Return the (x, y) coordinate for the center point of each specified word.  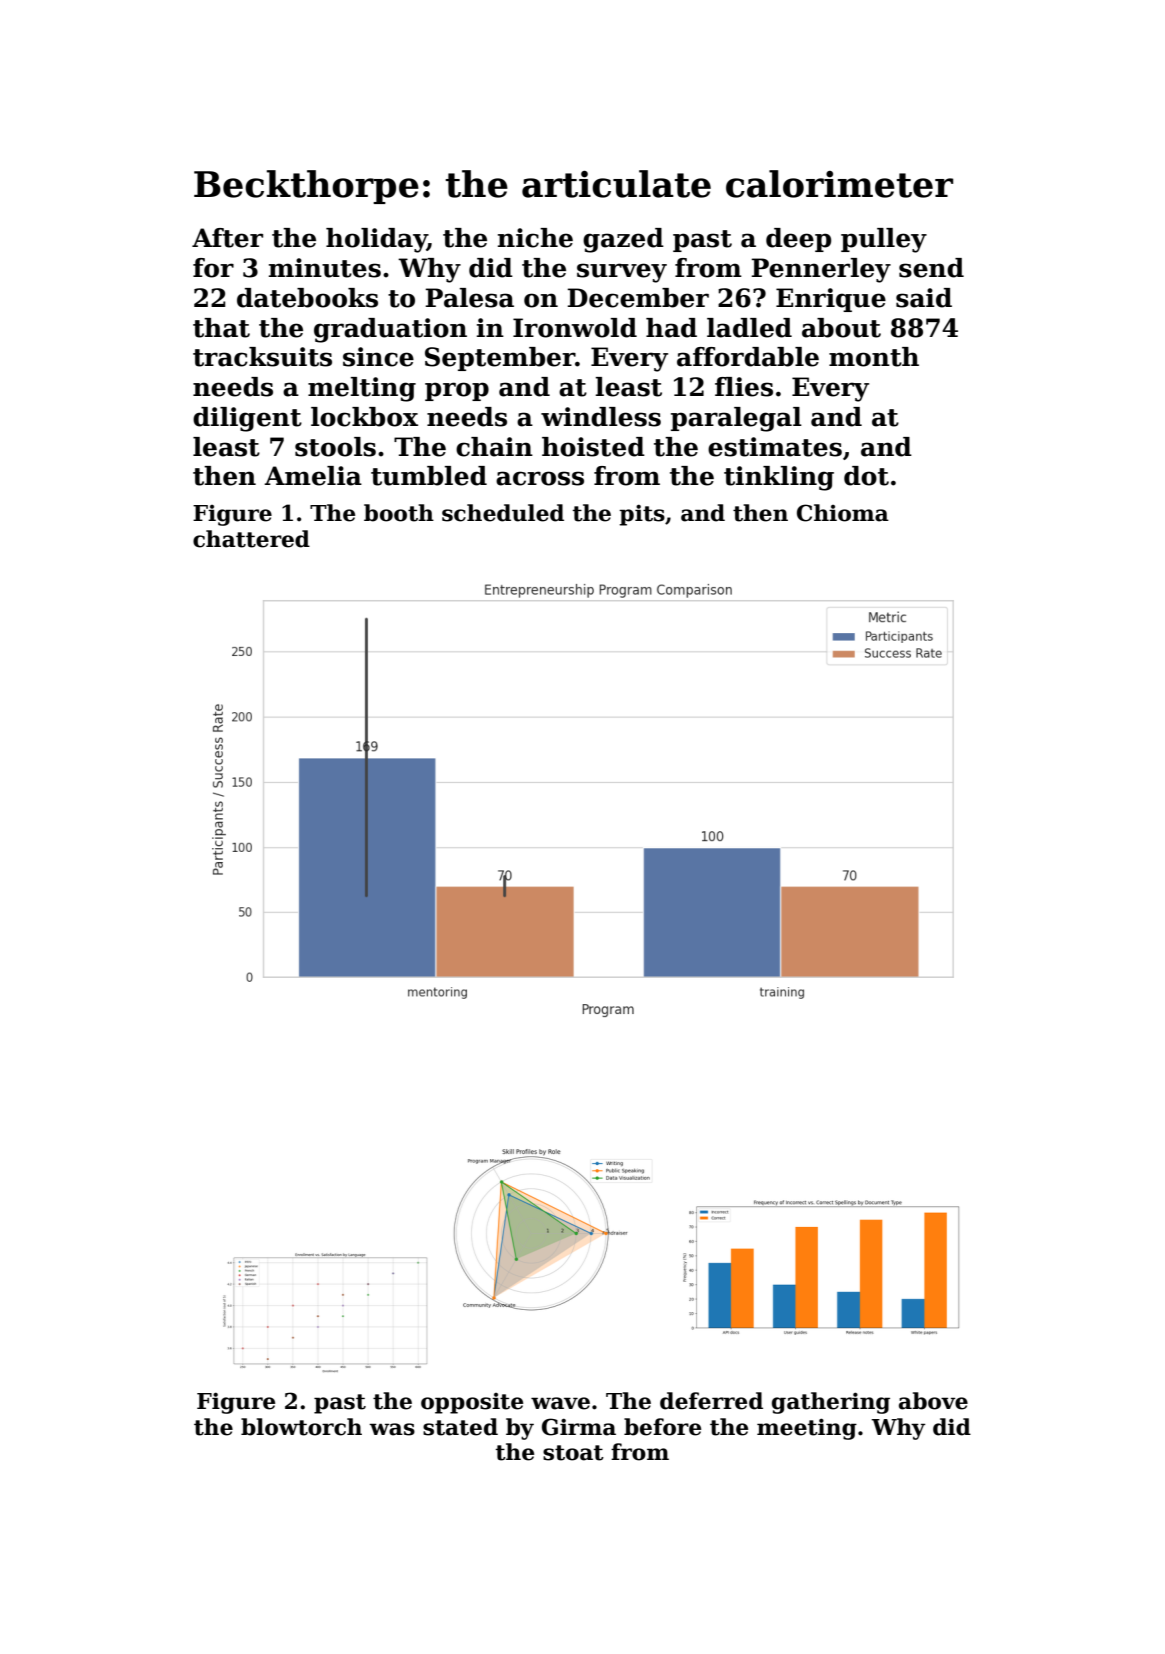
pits (642, 515)
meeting (807, 1429)
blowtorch (301, 1427)
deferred (711, 1401)
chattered (251, 539)
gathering (831, 1403)
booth (399, 513)
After (227, 238)
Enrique (831, 300)
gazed (623, 240)
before (662, 1427)
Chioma (843, 513)
